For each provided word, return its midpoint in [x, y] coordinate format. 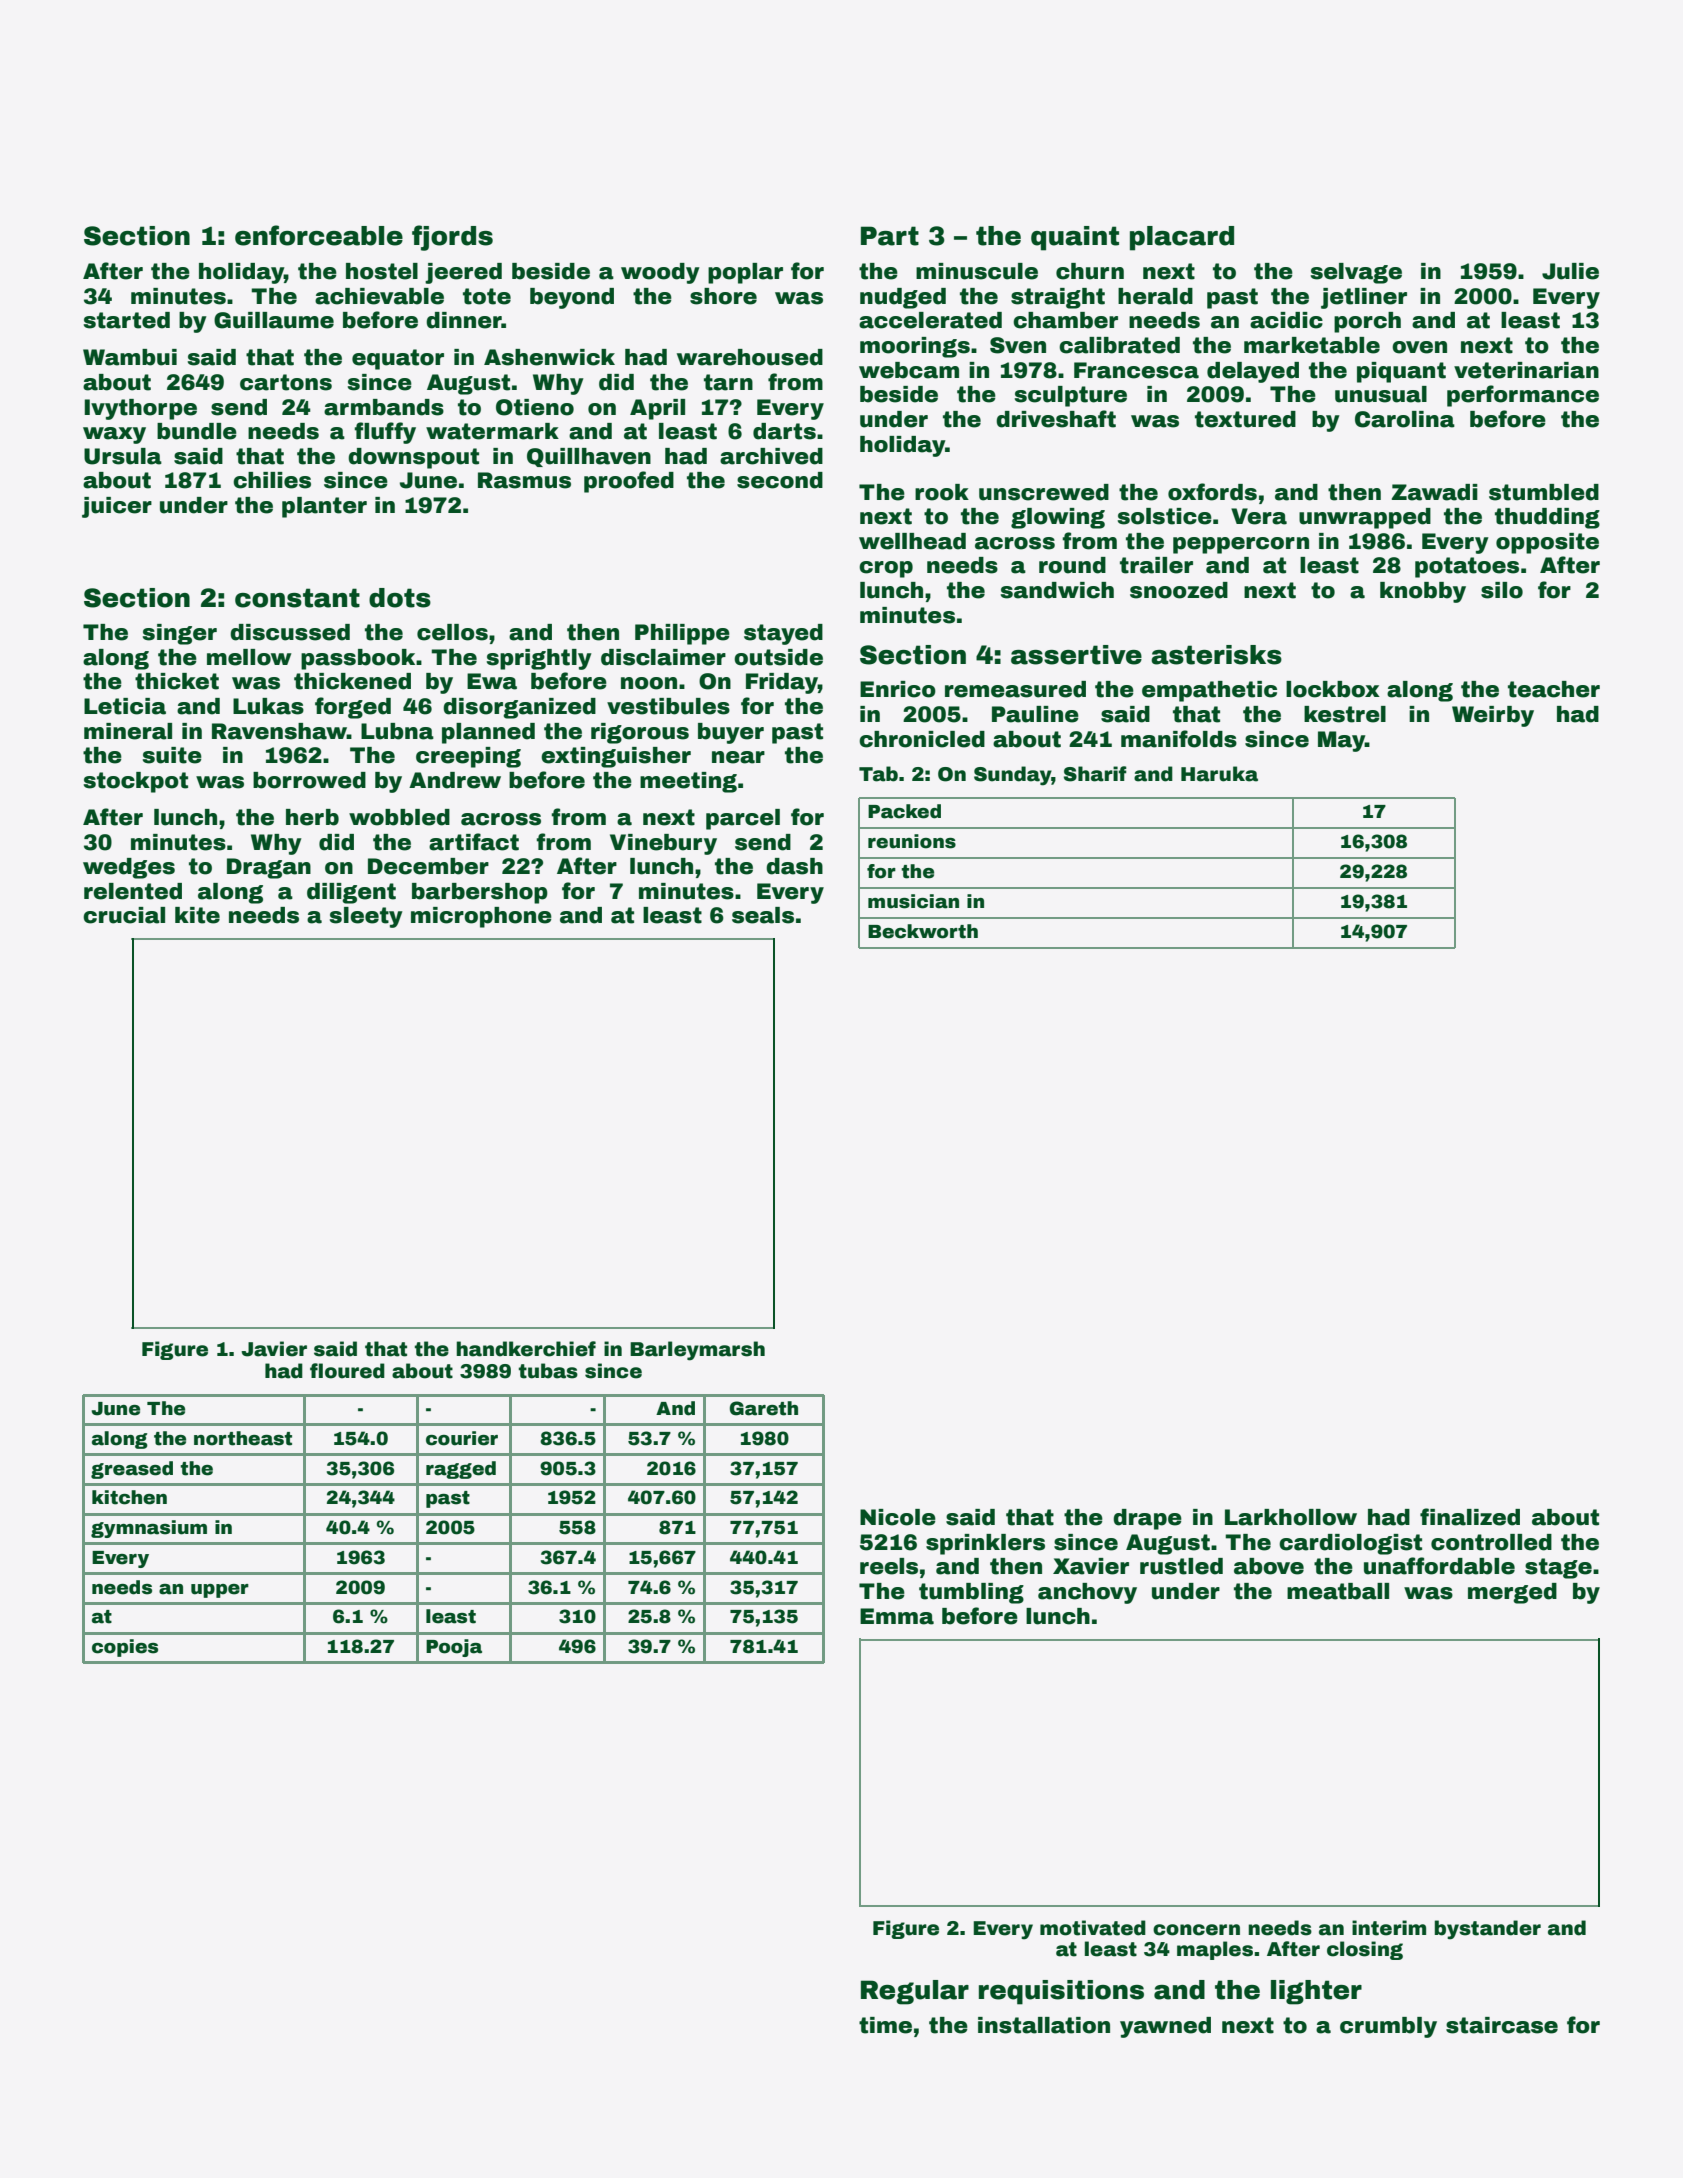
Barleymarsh [697, 1351]
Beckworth [923, 931]
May [1341, 741]
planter [324, 507]
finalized [1470, 1517]
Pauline [1035, 714]
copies [125, 1648]
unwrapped [1365, 518]
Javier [274, 1349]
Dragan [269, 868]
